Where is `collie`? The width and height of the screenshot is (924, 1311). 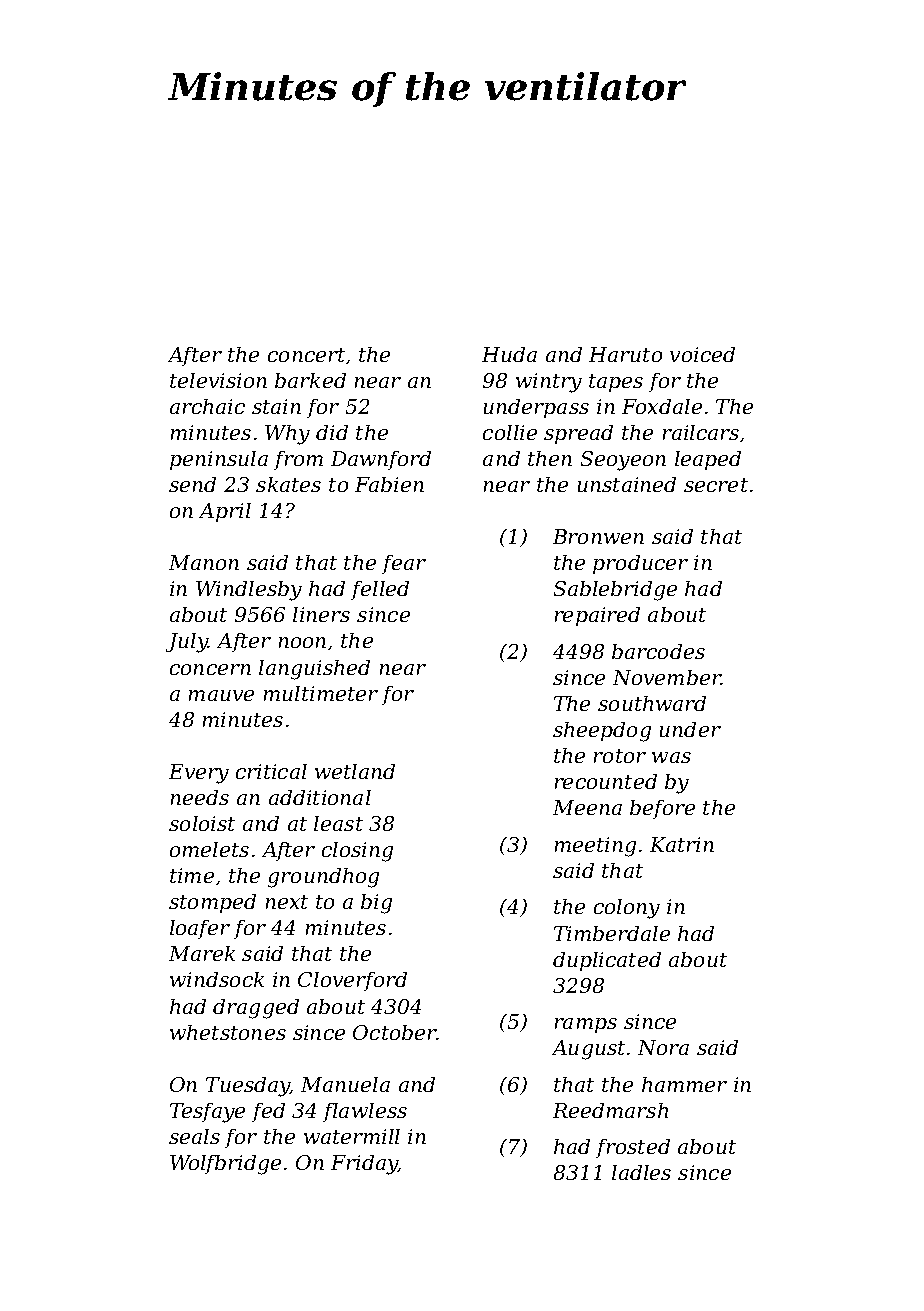 collie is located at coordinates (510, 432).
